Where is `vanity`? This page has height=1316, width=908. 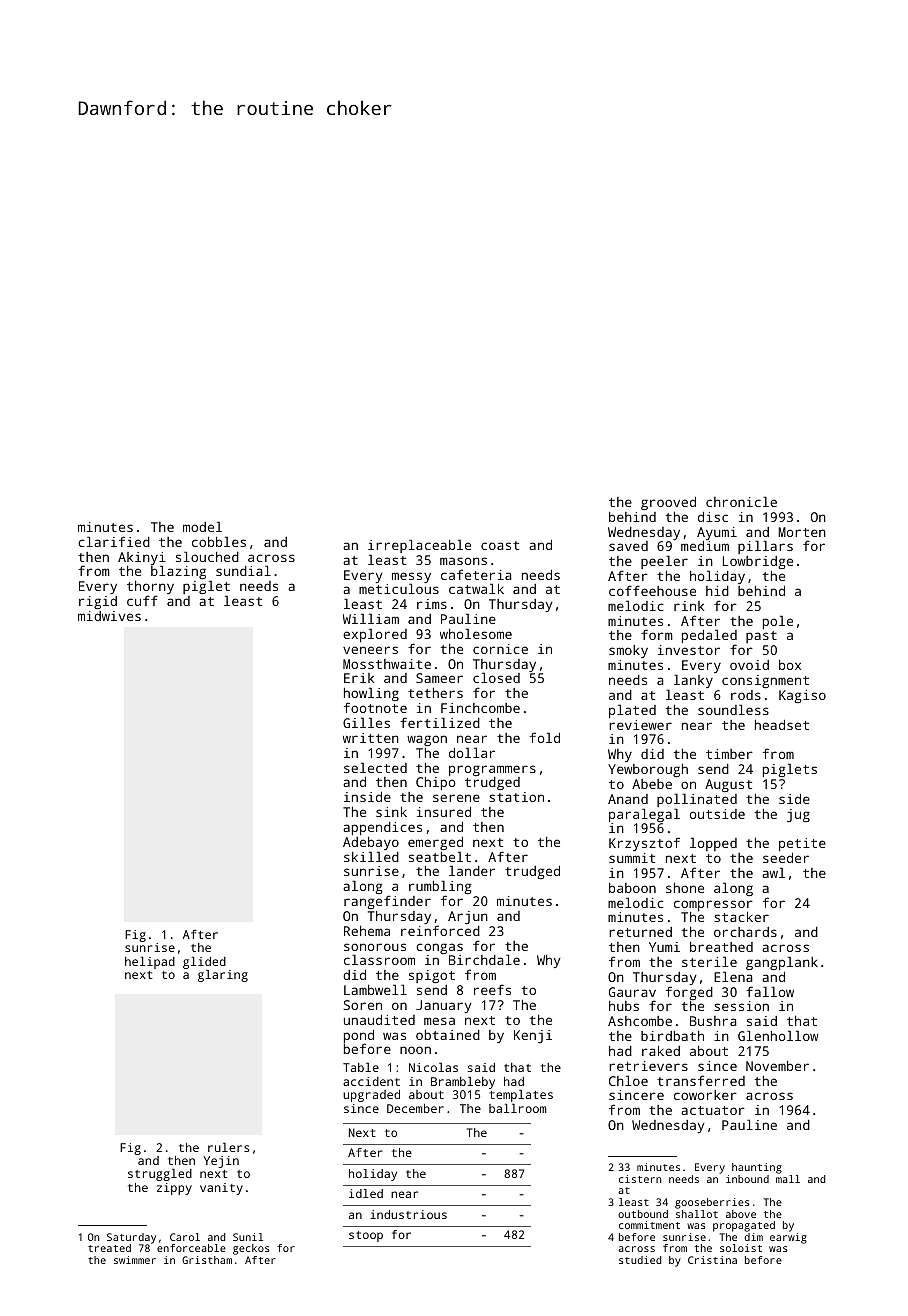
vanity is located at coordinates (221, 1189).
